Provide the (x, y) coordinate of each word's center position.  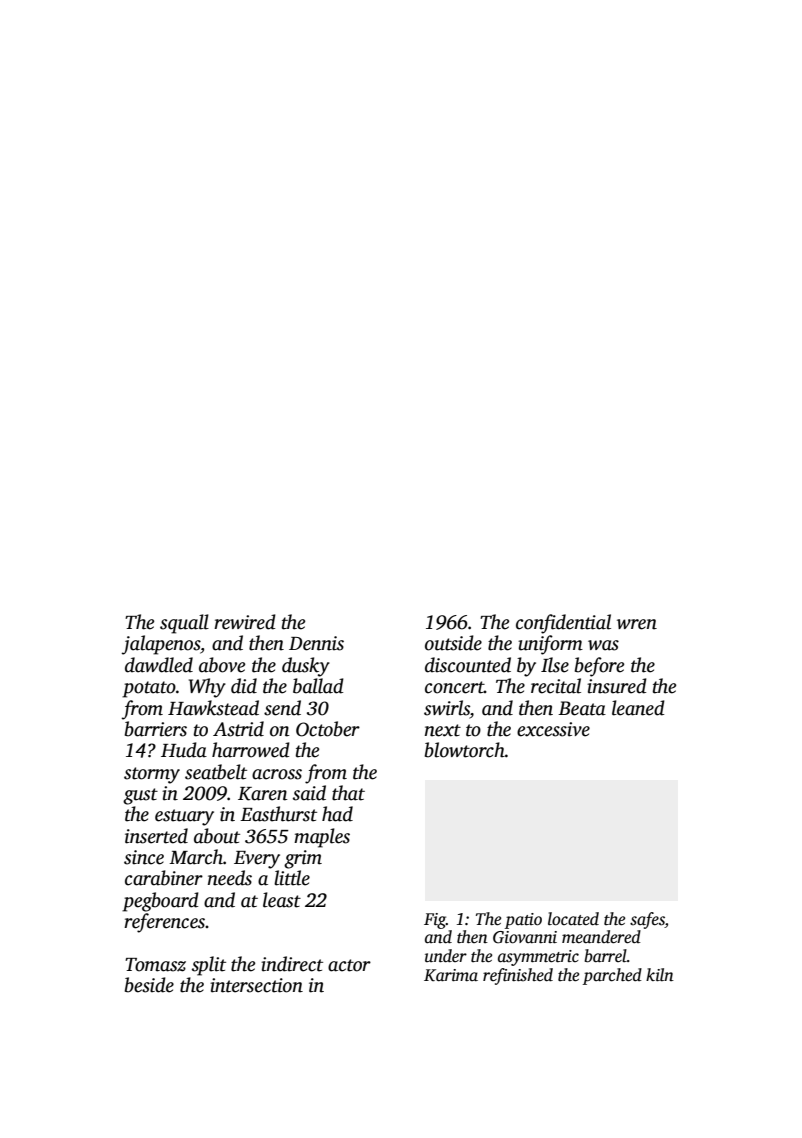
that (348, 793)
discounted (468, 665)
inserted (156, 836)
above (222, 665)
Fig (435, 921)
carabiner (164, 878)
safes (647, 920)
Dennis (316, 643)
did (244, 686)
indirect (292, 964)
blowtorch (465, 750)
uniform (550, 645)
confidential (563, 624)
